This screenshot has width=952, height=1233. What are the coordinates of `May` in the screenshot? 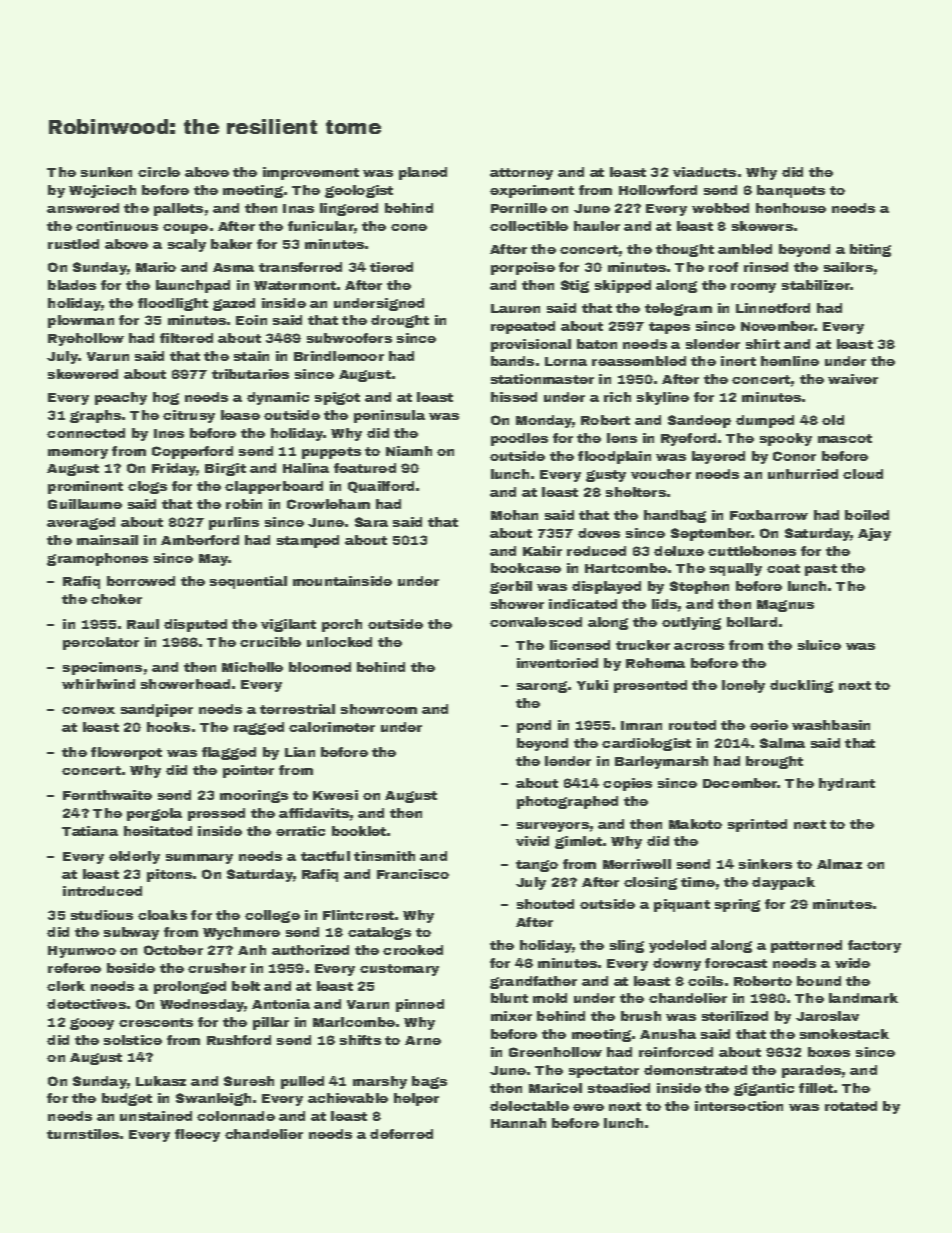 It's located at (213, 560).
